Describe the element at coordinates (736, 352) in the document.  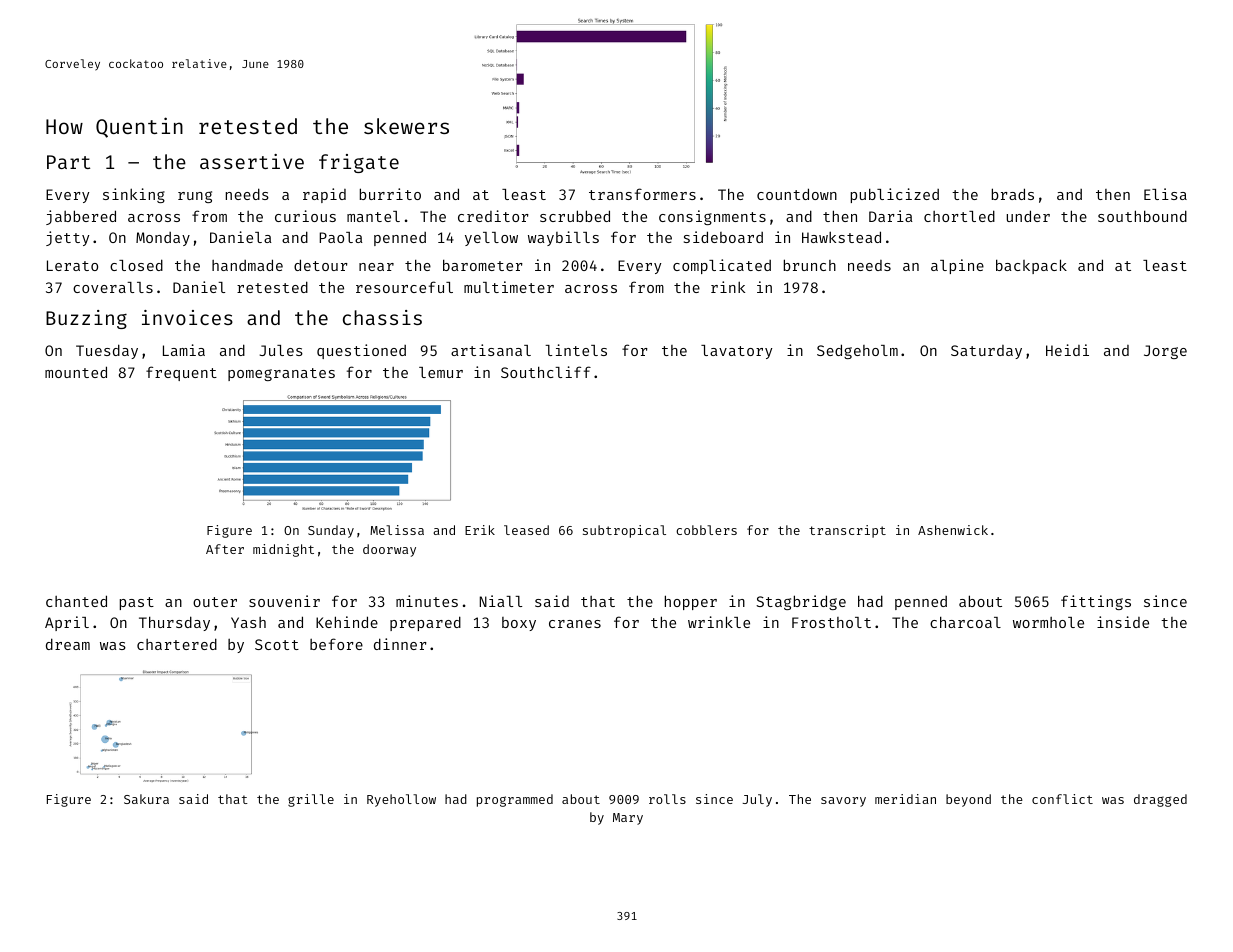
I see `lavatory` at that location.
